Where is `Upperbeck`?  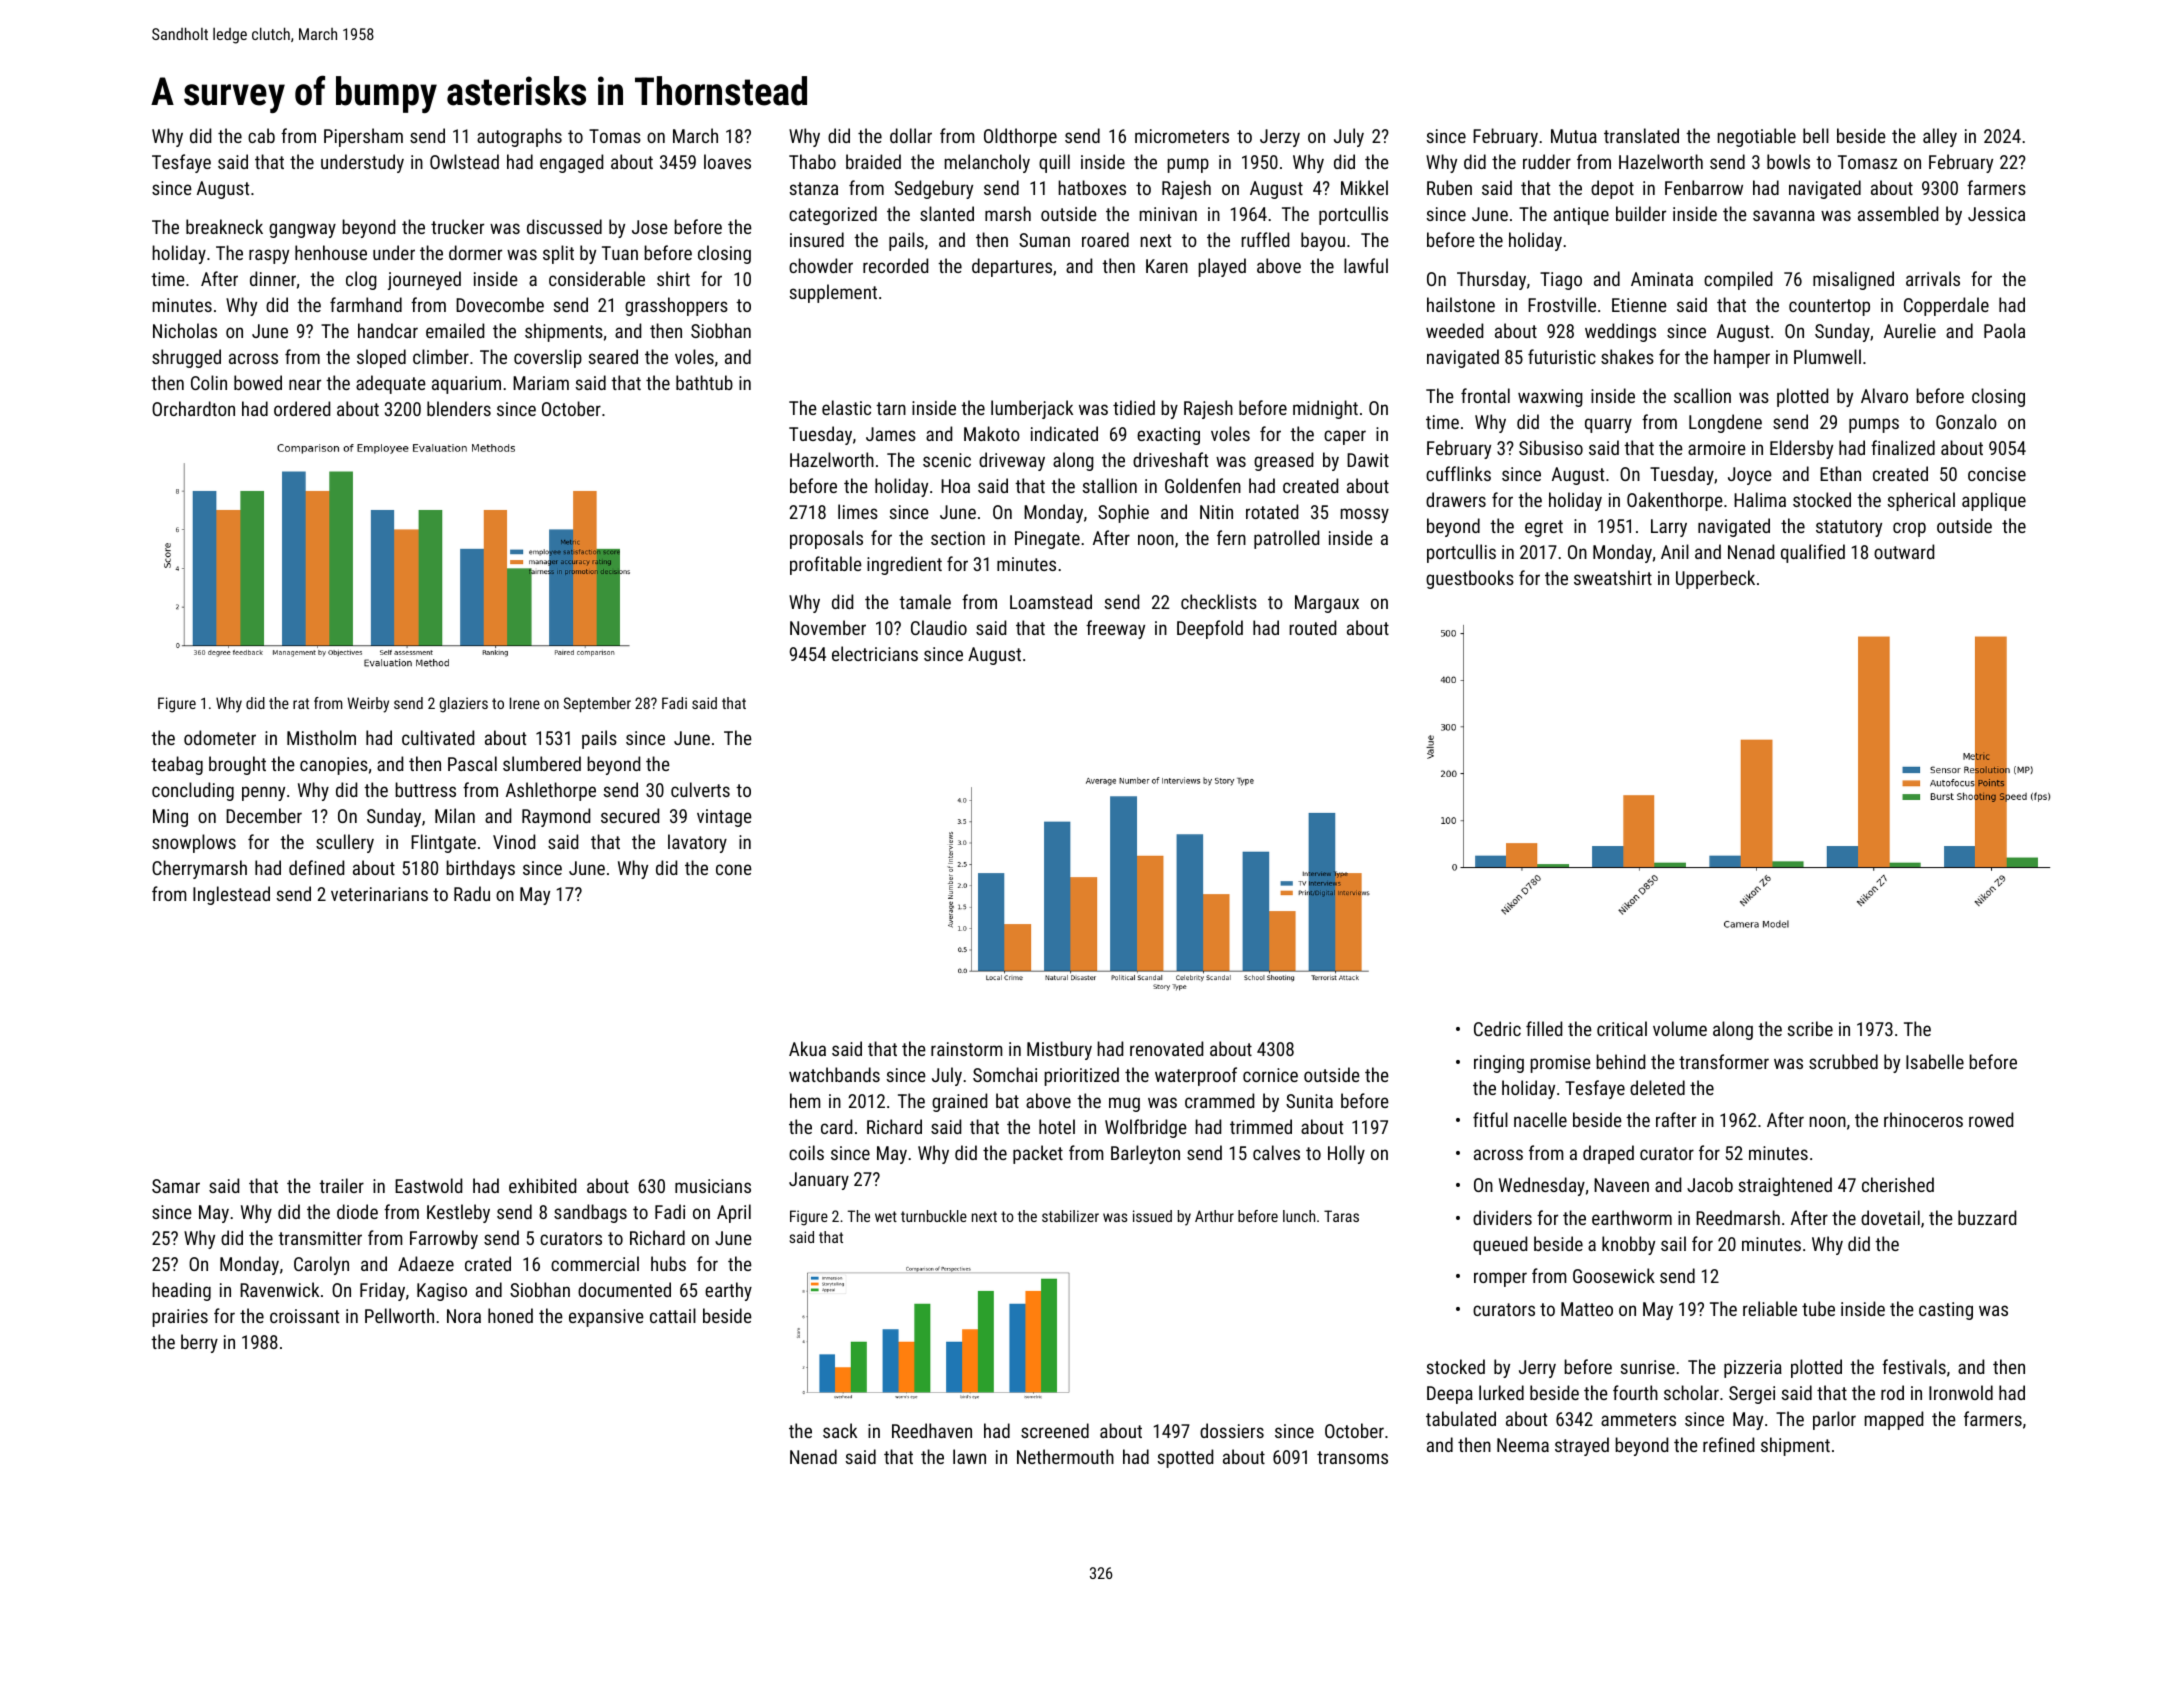
Upperbeck is located at coordinates (1715, 579).
